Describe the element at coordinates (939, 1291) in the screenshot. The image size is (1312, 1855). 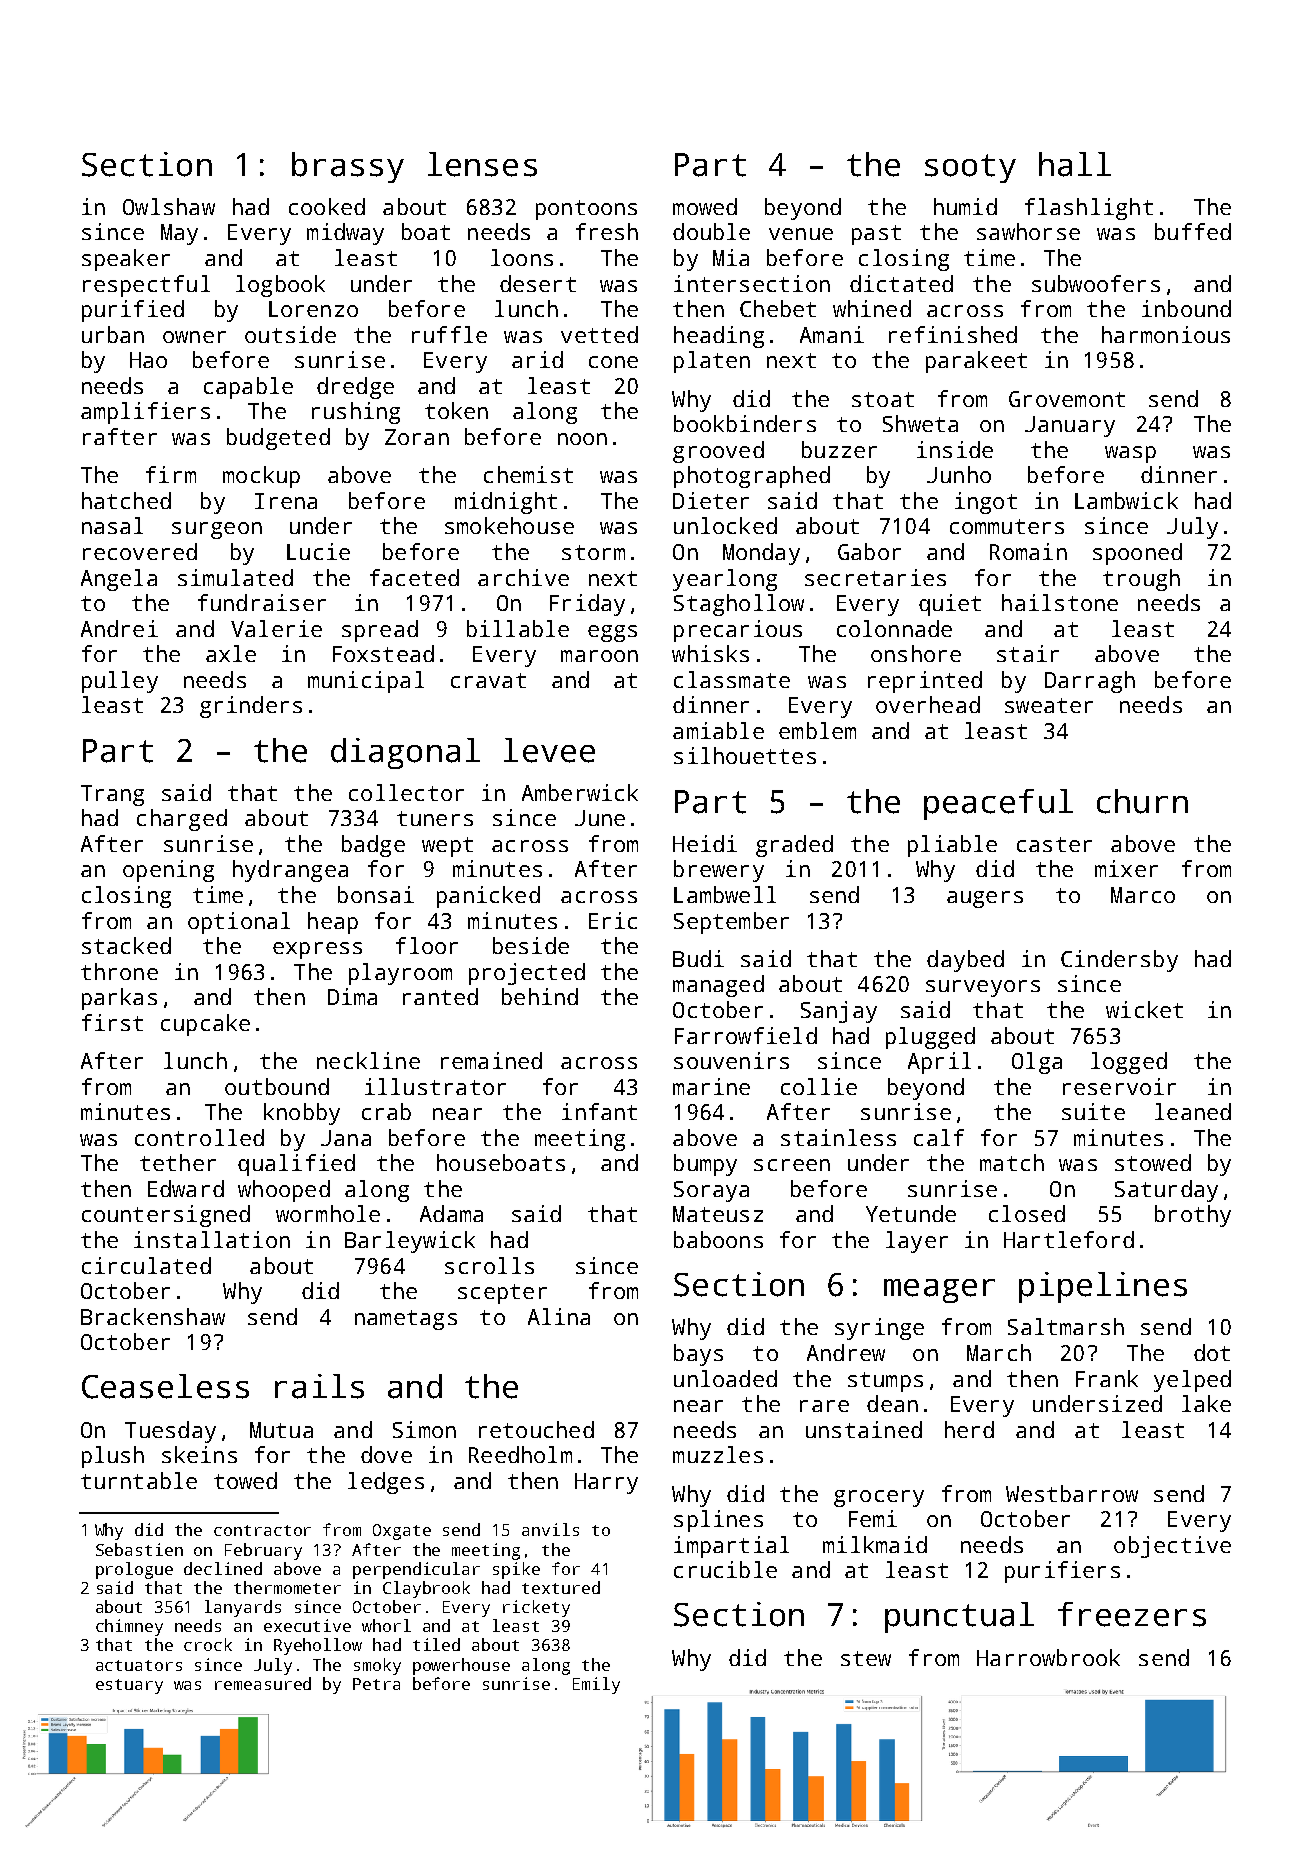
I see `meager` at that location.
